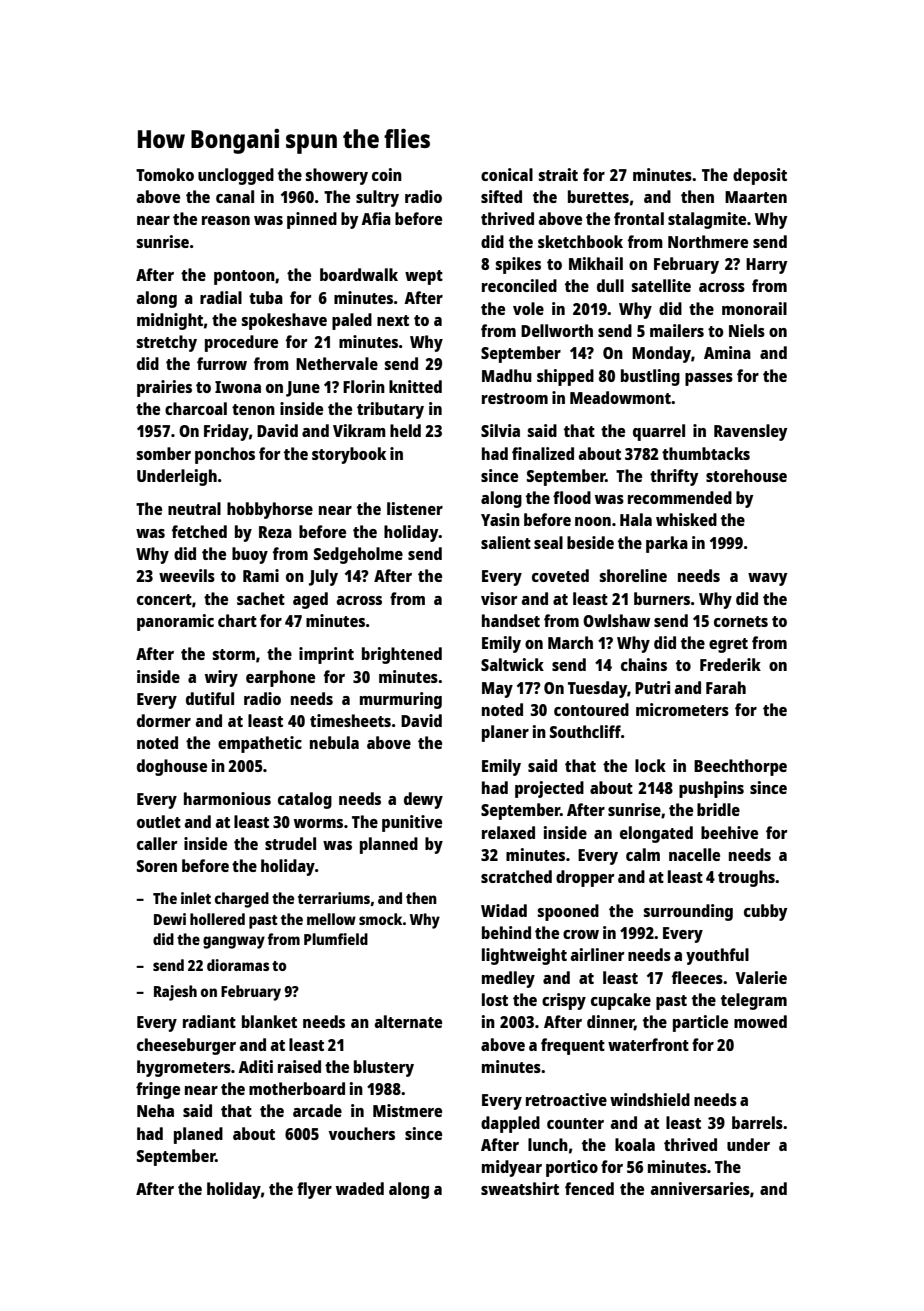 Image resolution: width=924 pixels, height=1311 pixels. Describe the element at coordinates (580, 241) in the screenshot. I see `sketchbook` at that location.
